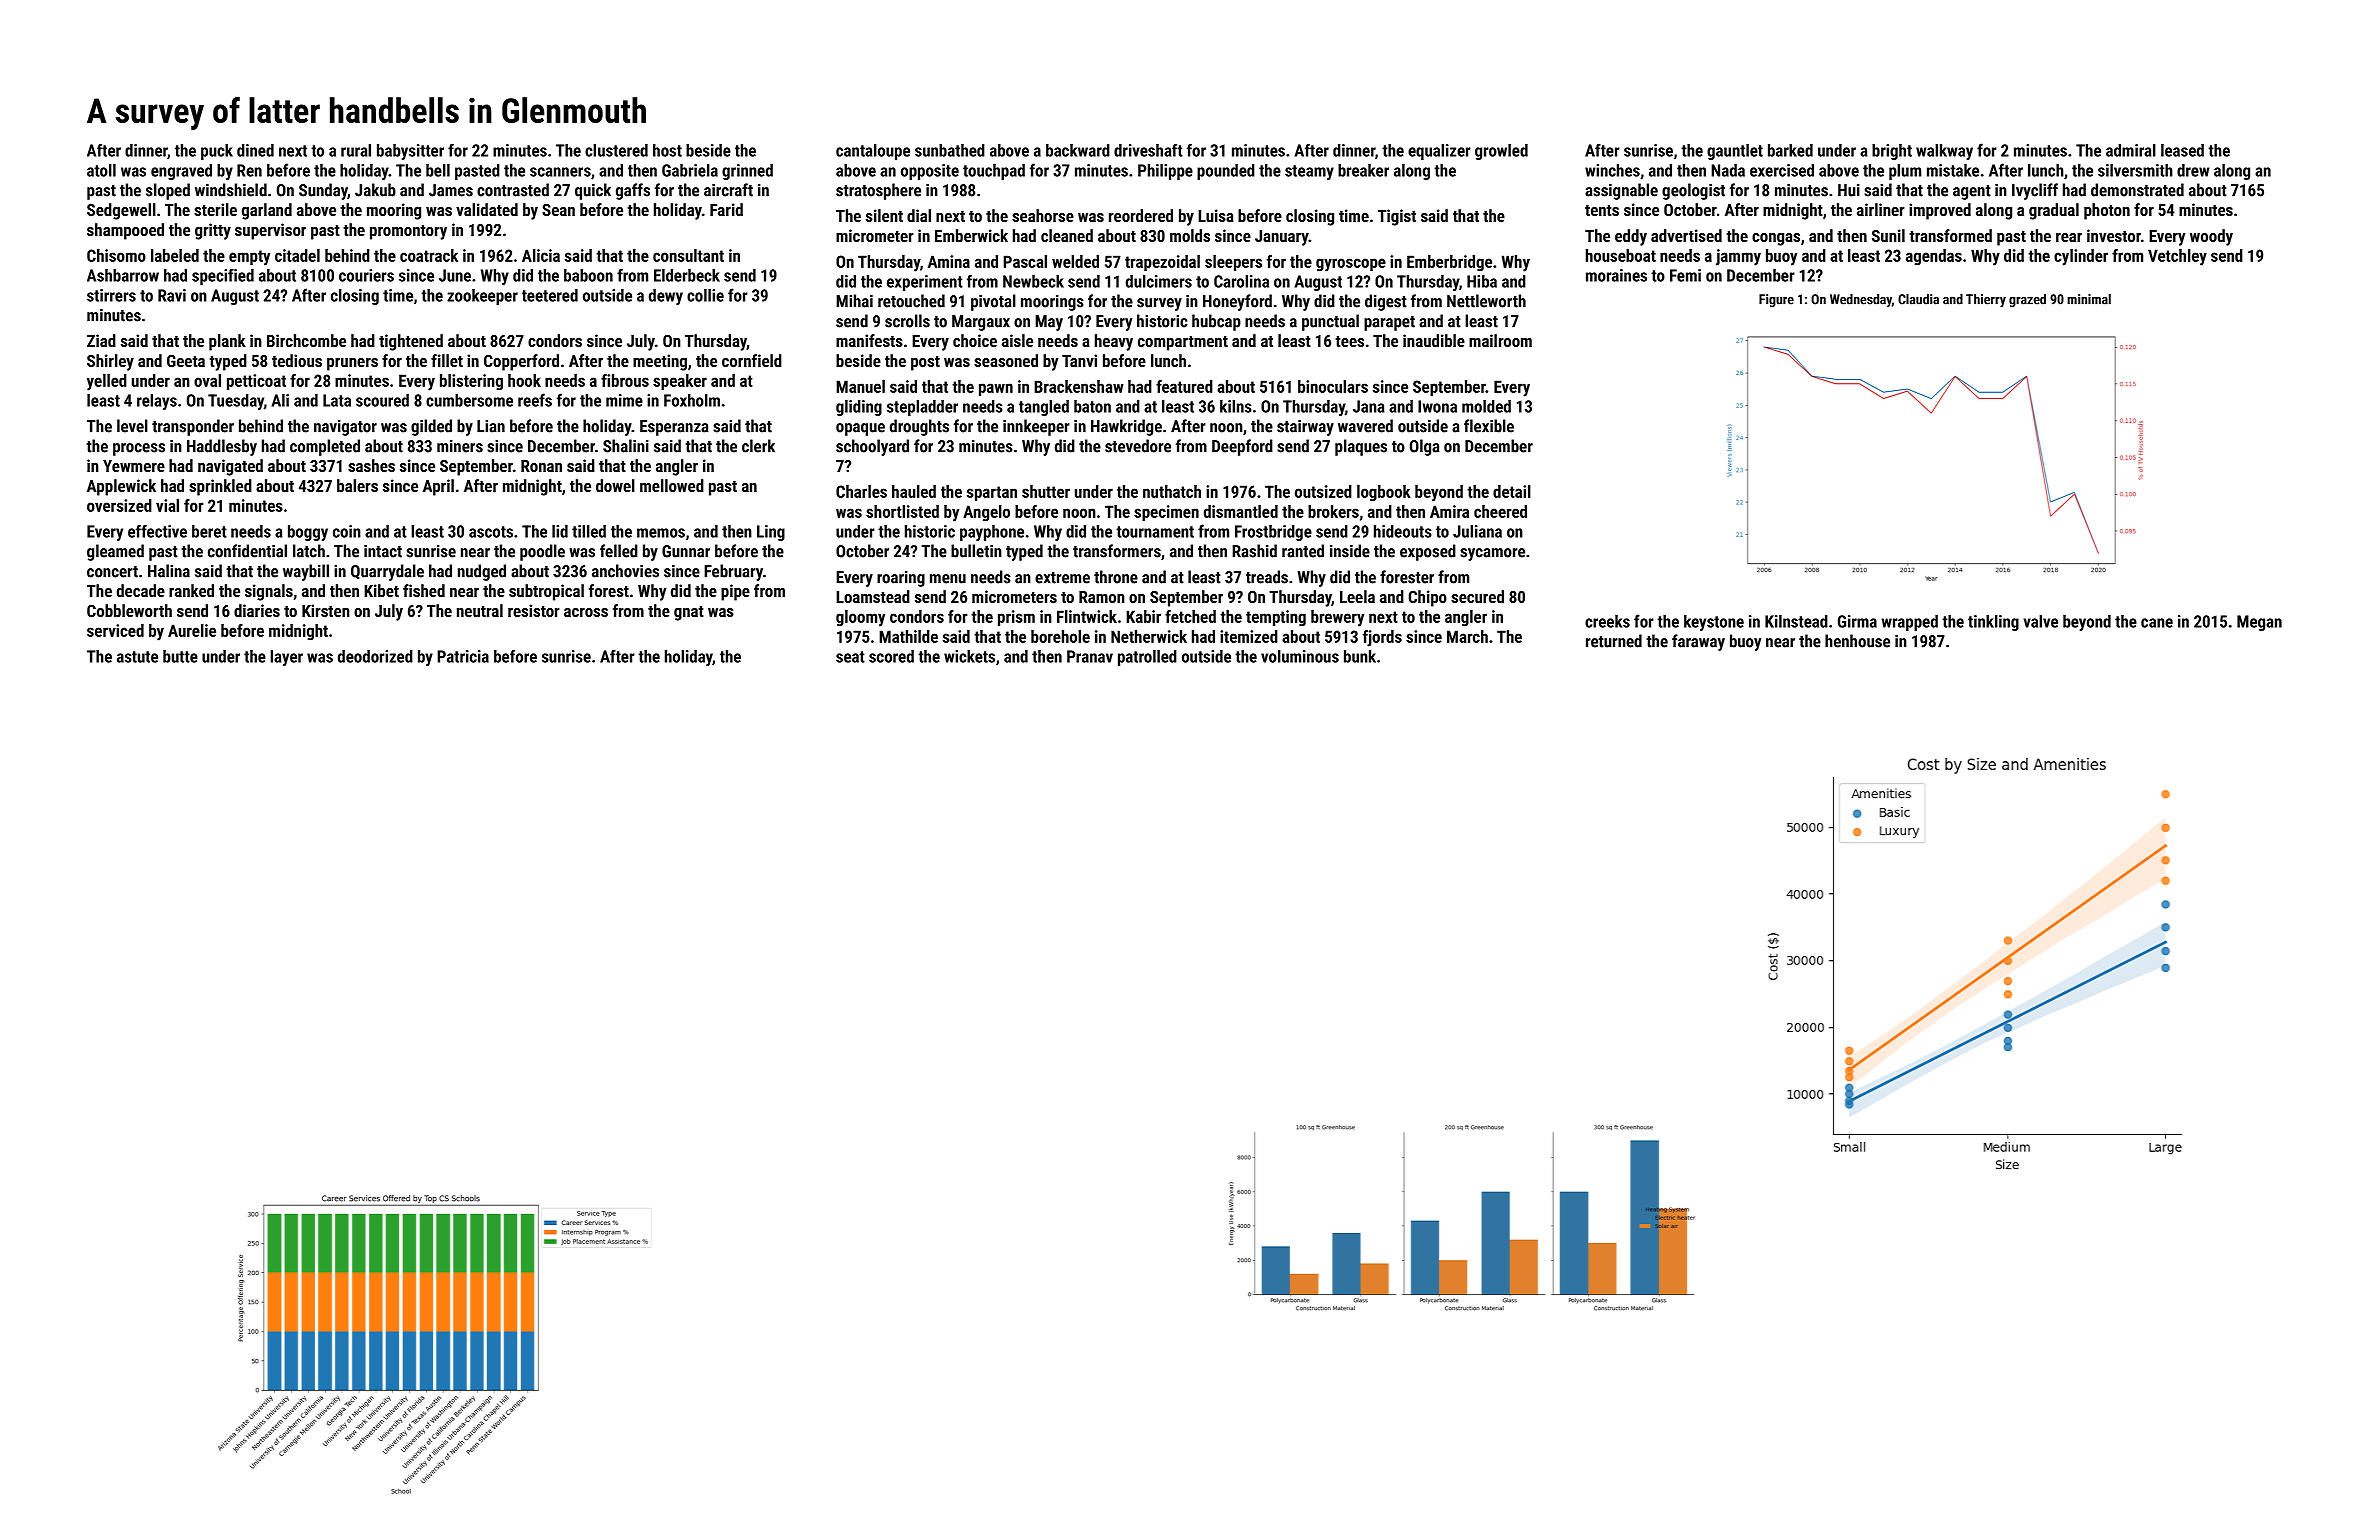  What do you see at coordinates (1216, 215) in the screenshot?
I see `Luisa` at bounding box center [1216, 215].
